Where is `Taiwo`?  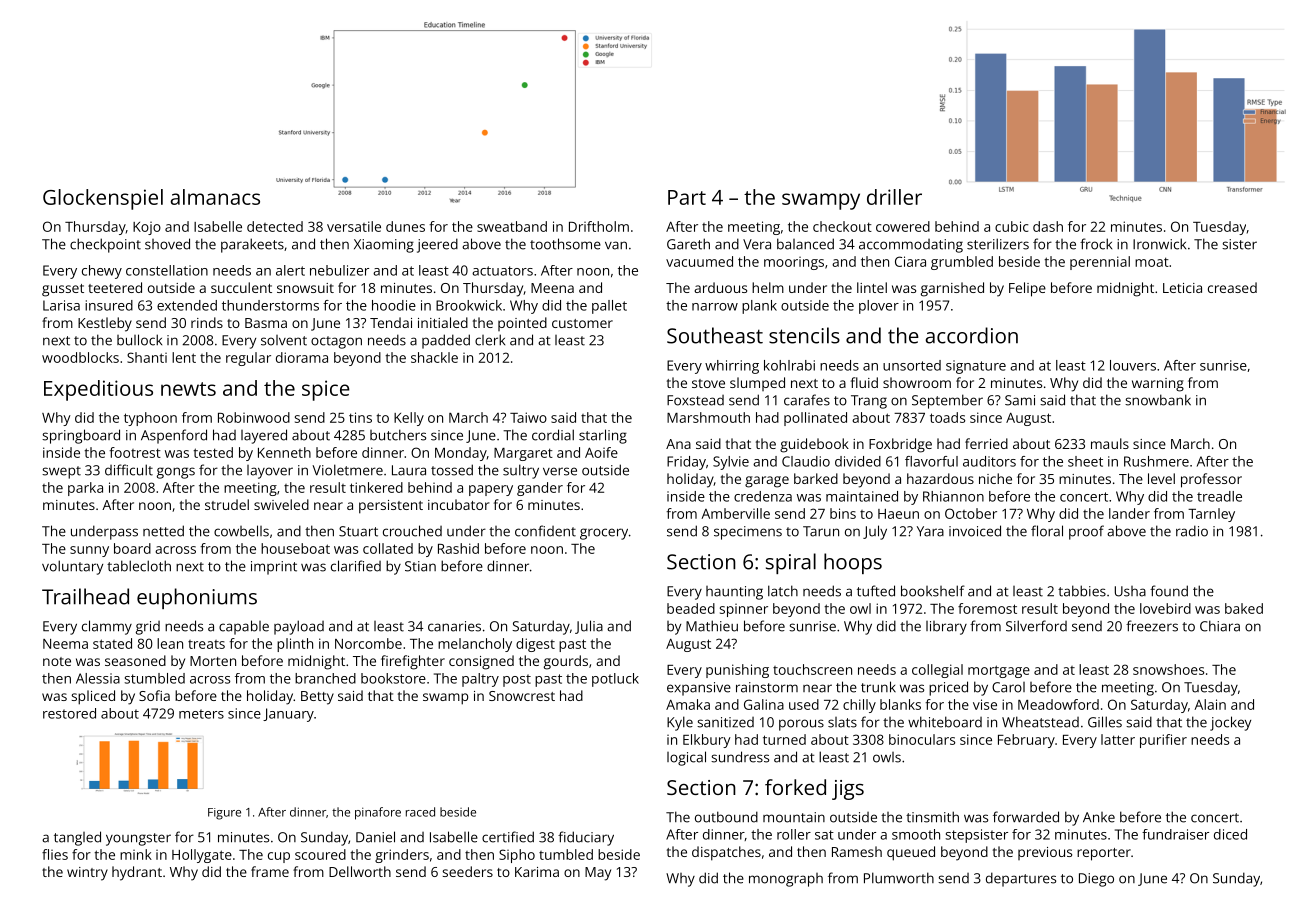
Taiwo is located at coordinates (528, 417).
